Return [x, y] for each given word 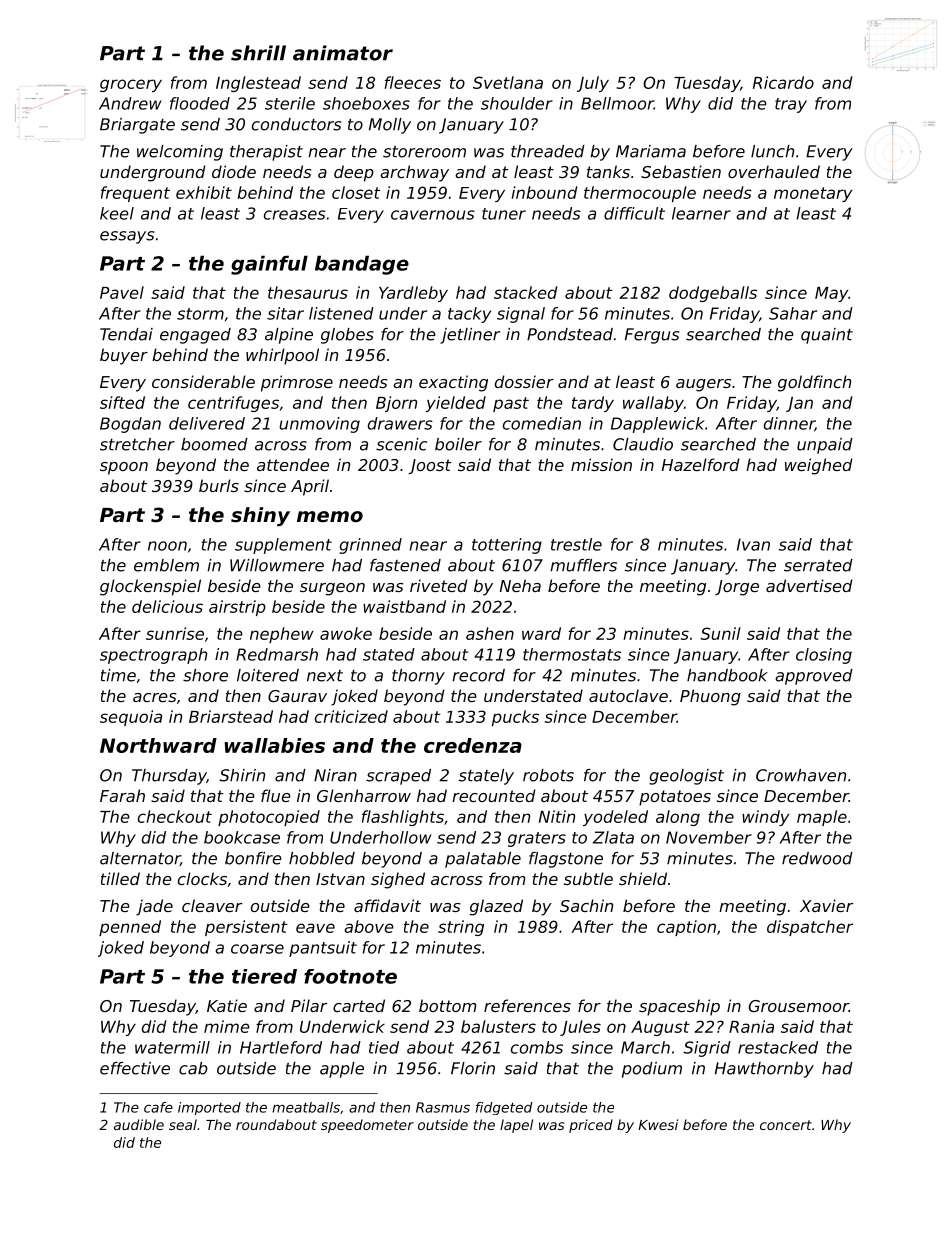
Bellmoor [617, 103]
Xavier [826, 905]
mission [601, 464]
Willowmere [277, 565]
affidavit [387, 905]
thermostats [572, 654]
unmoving [319, 425]
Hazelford [701, 464]
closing [824, 656]
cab [193, 1068]
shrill [258, 53]
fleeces [413, 82]
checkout [175, 816]
